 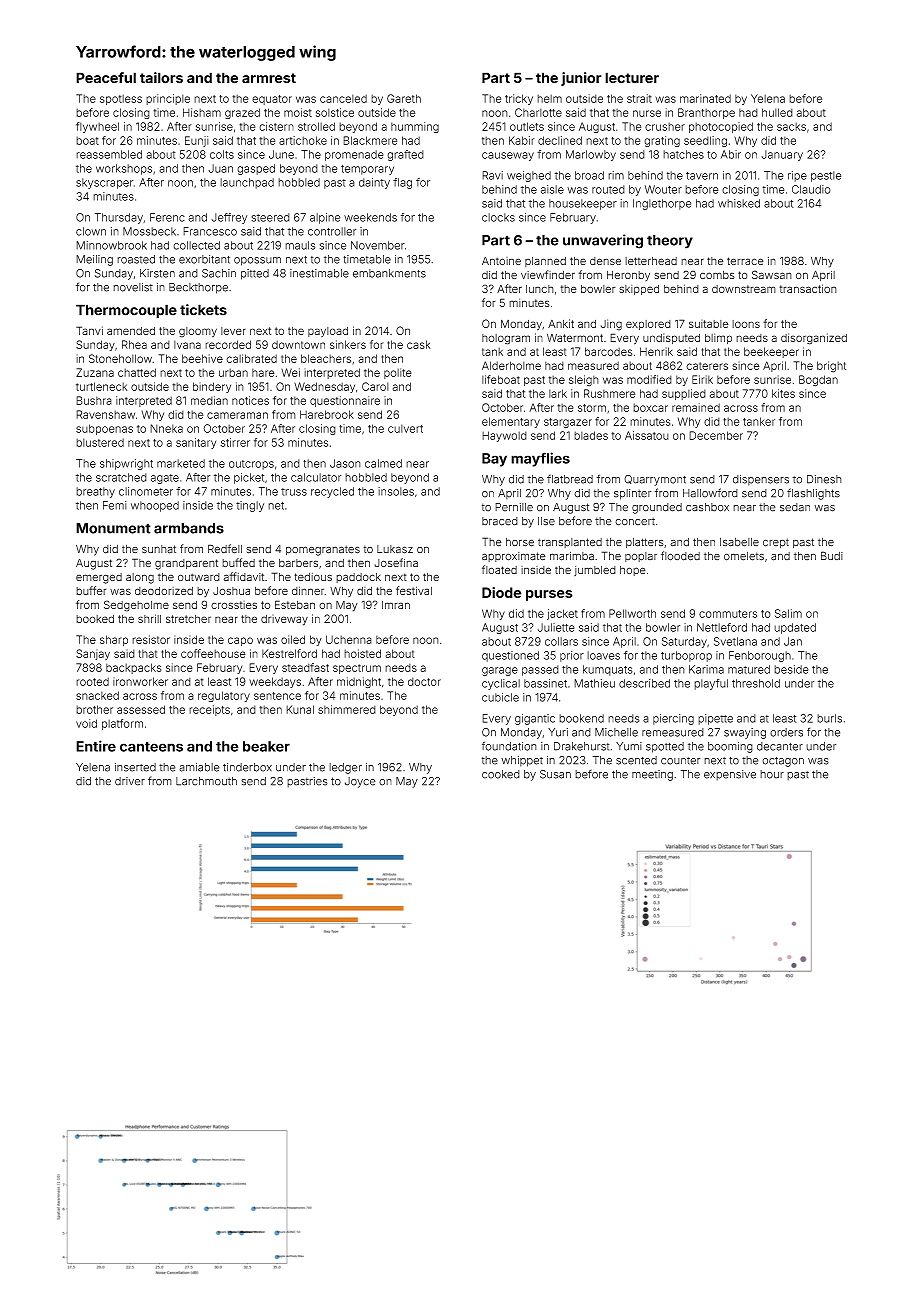 I want to click on suitable, so click(x=709, y=324).
